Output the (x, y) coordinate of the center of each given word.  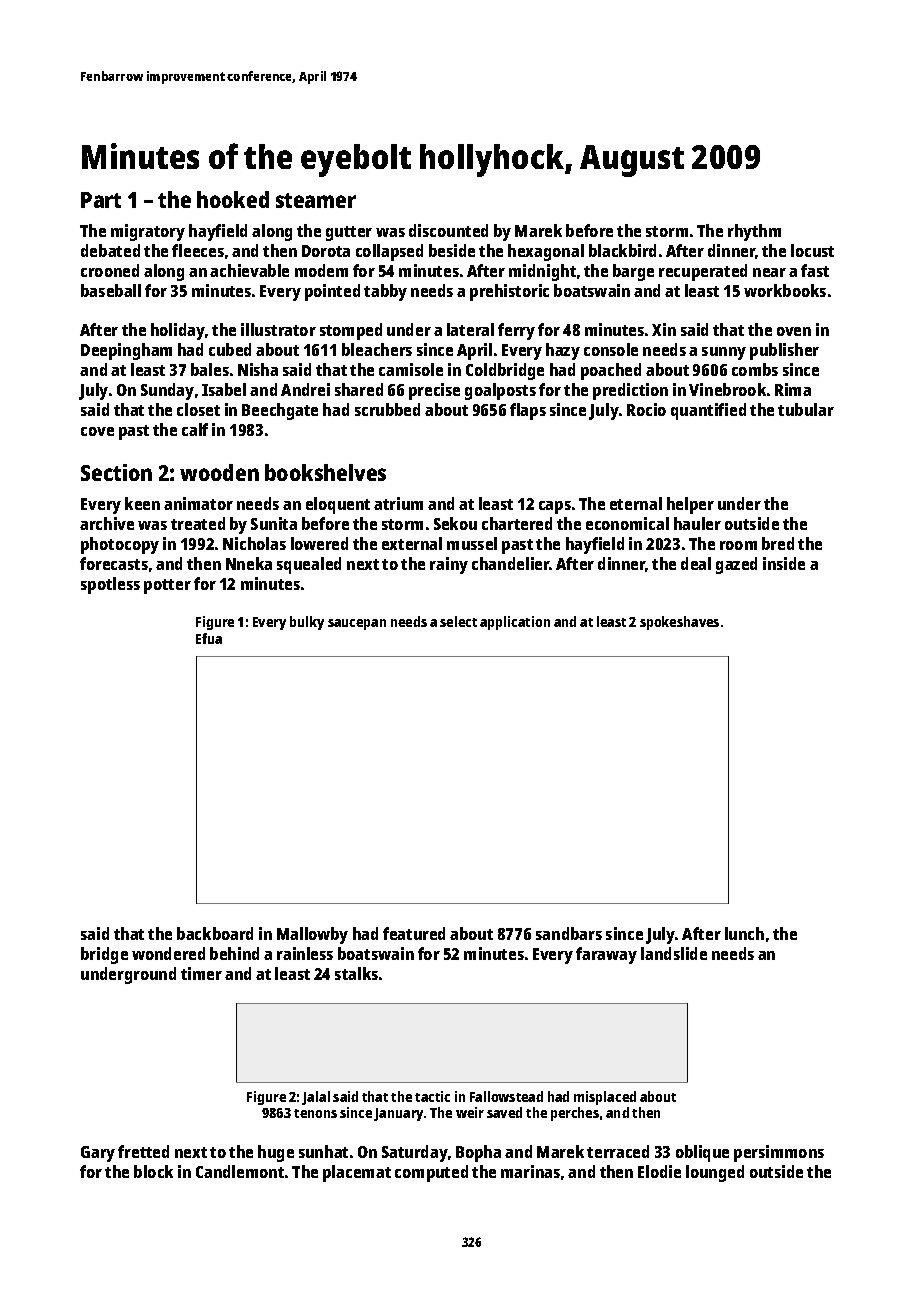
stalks (356, 973)
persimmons (779, 1153)
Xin (664, 329)
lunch (744, 933)
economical (627, 523)
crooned (110, 270)
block (153, 1171)
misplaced (605, 1098)
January (398, 1114)
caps (555, 507)
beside (452, 250)
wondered (168, 953)
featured (414, 933)
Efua (209, 638)
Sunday (167, 391)
